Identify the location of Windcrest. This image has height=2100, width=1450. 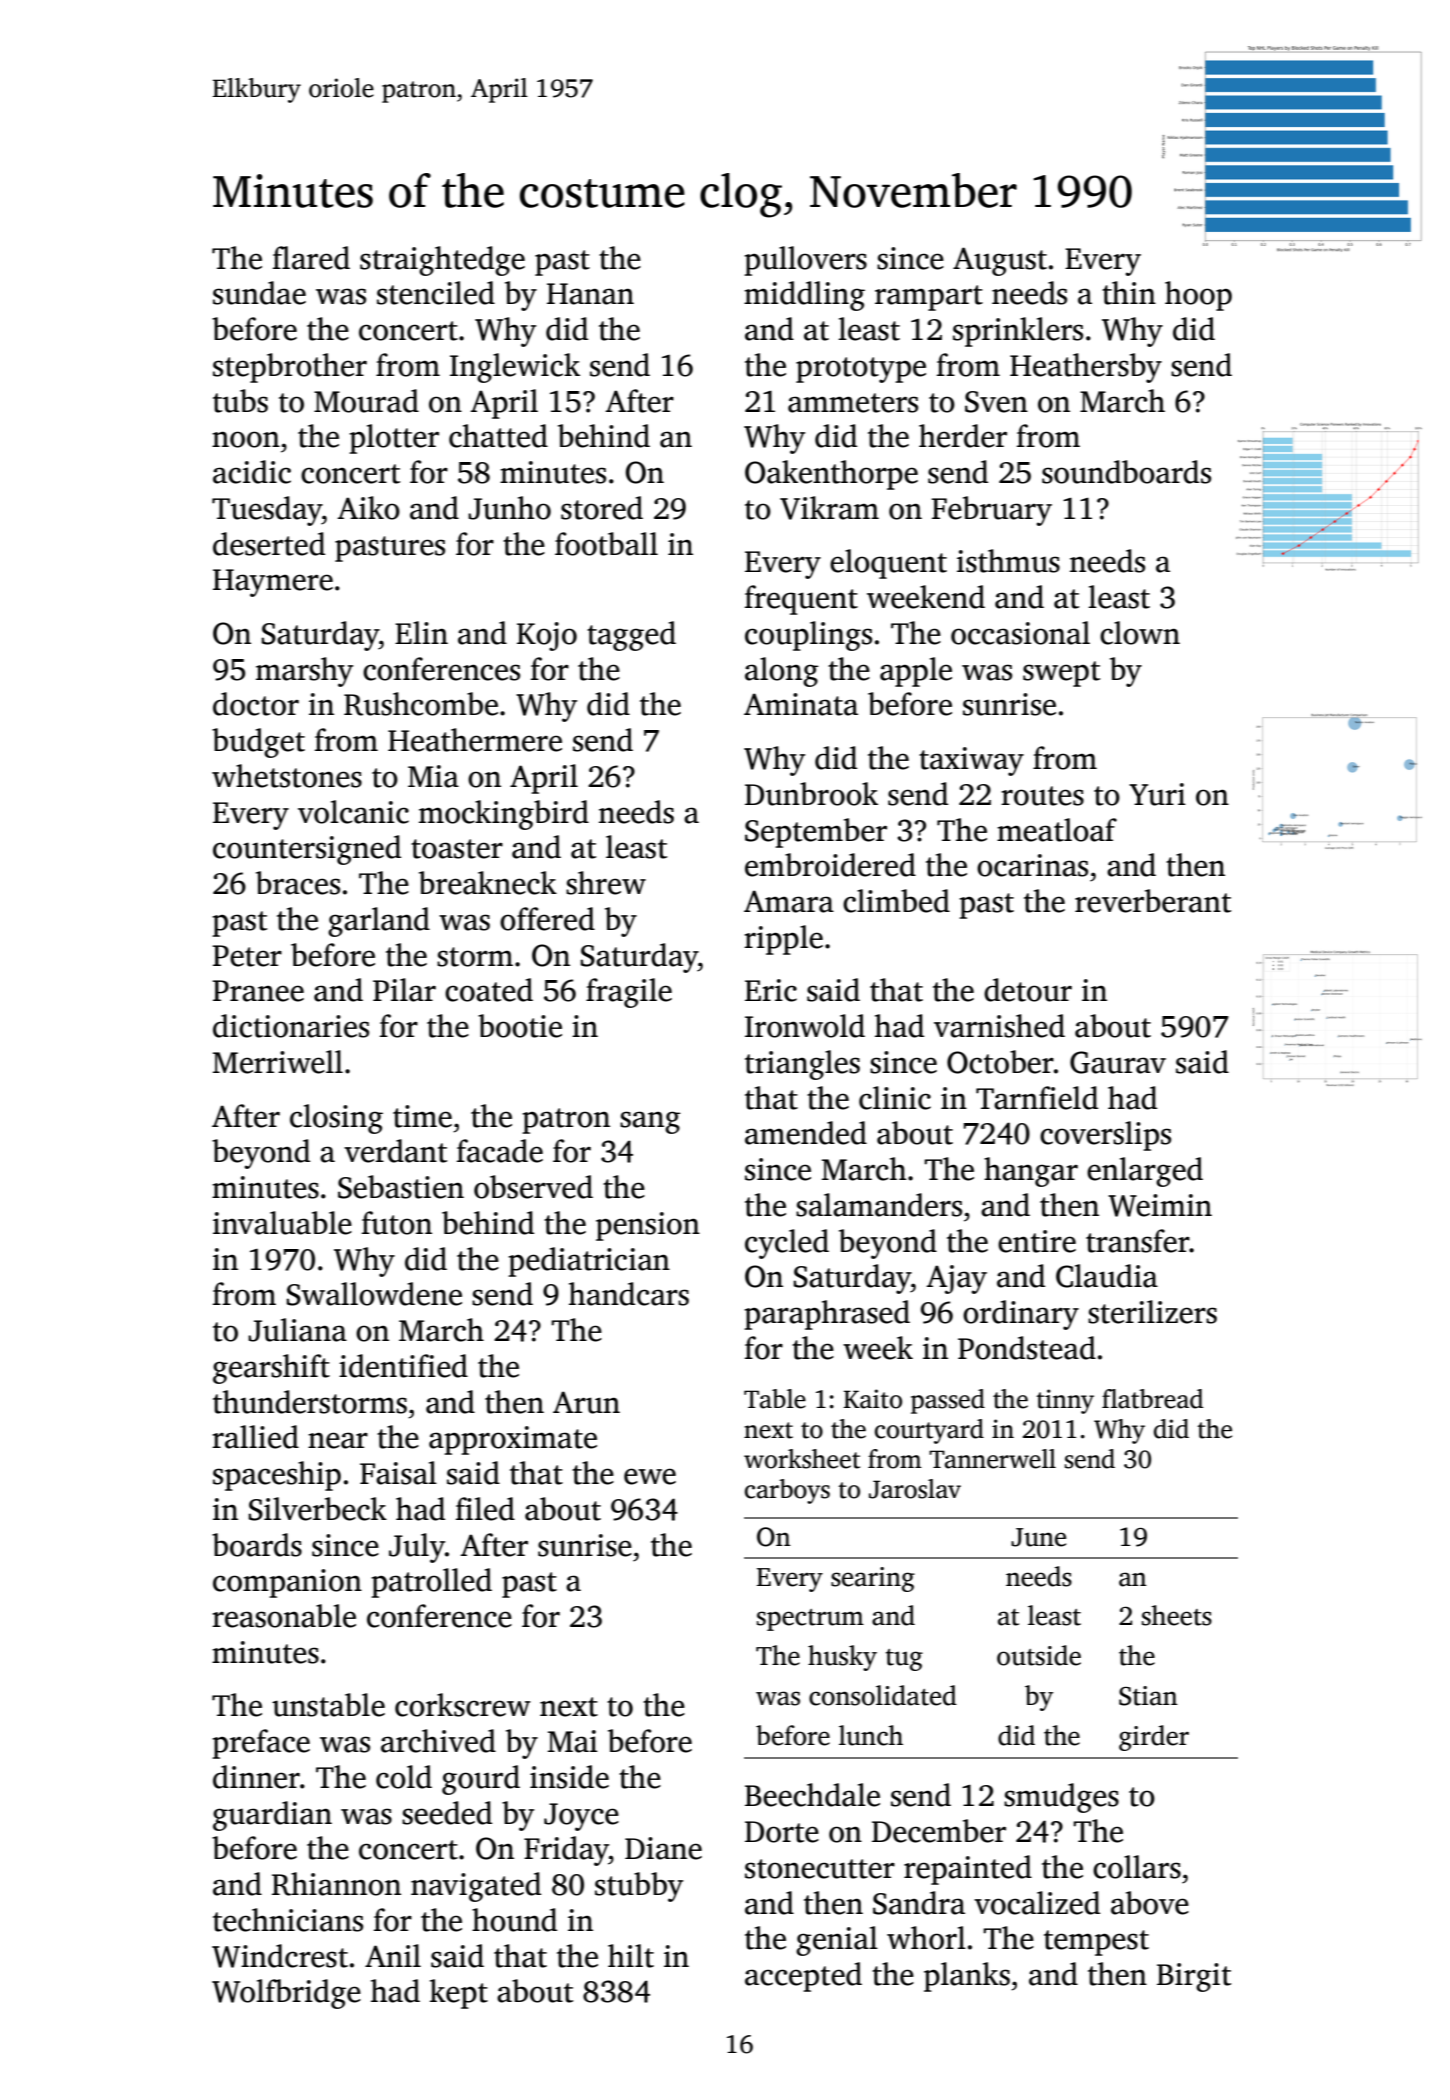
(280, 1956).
